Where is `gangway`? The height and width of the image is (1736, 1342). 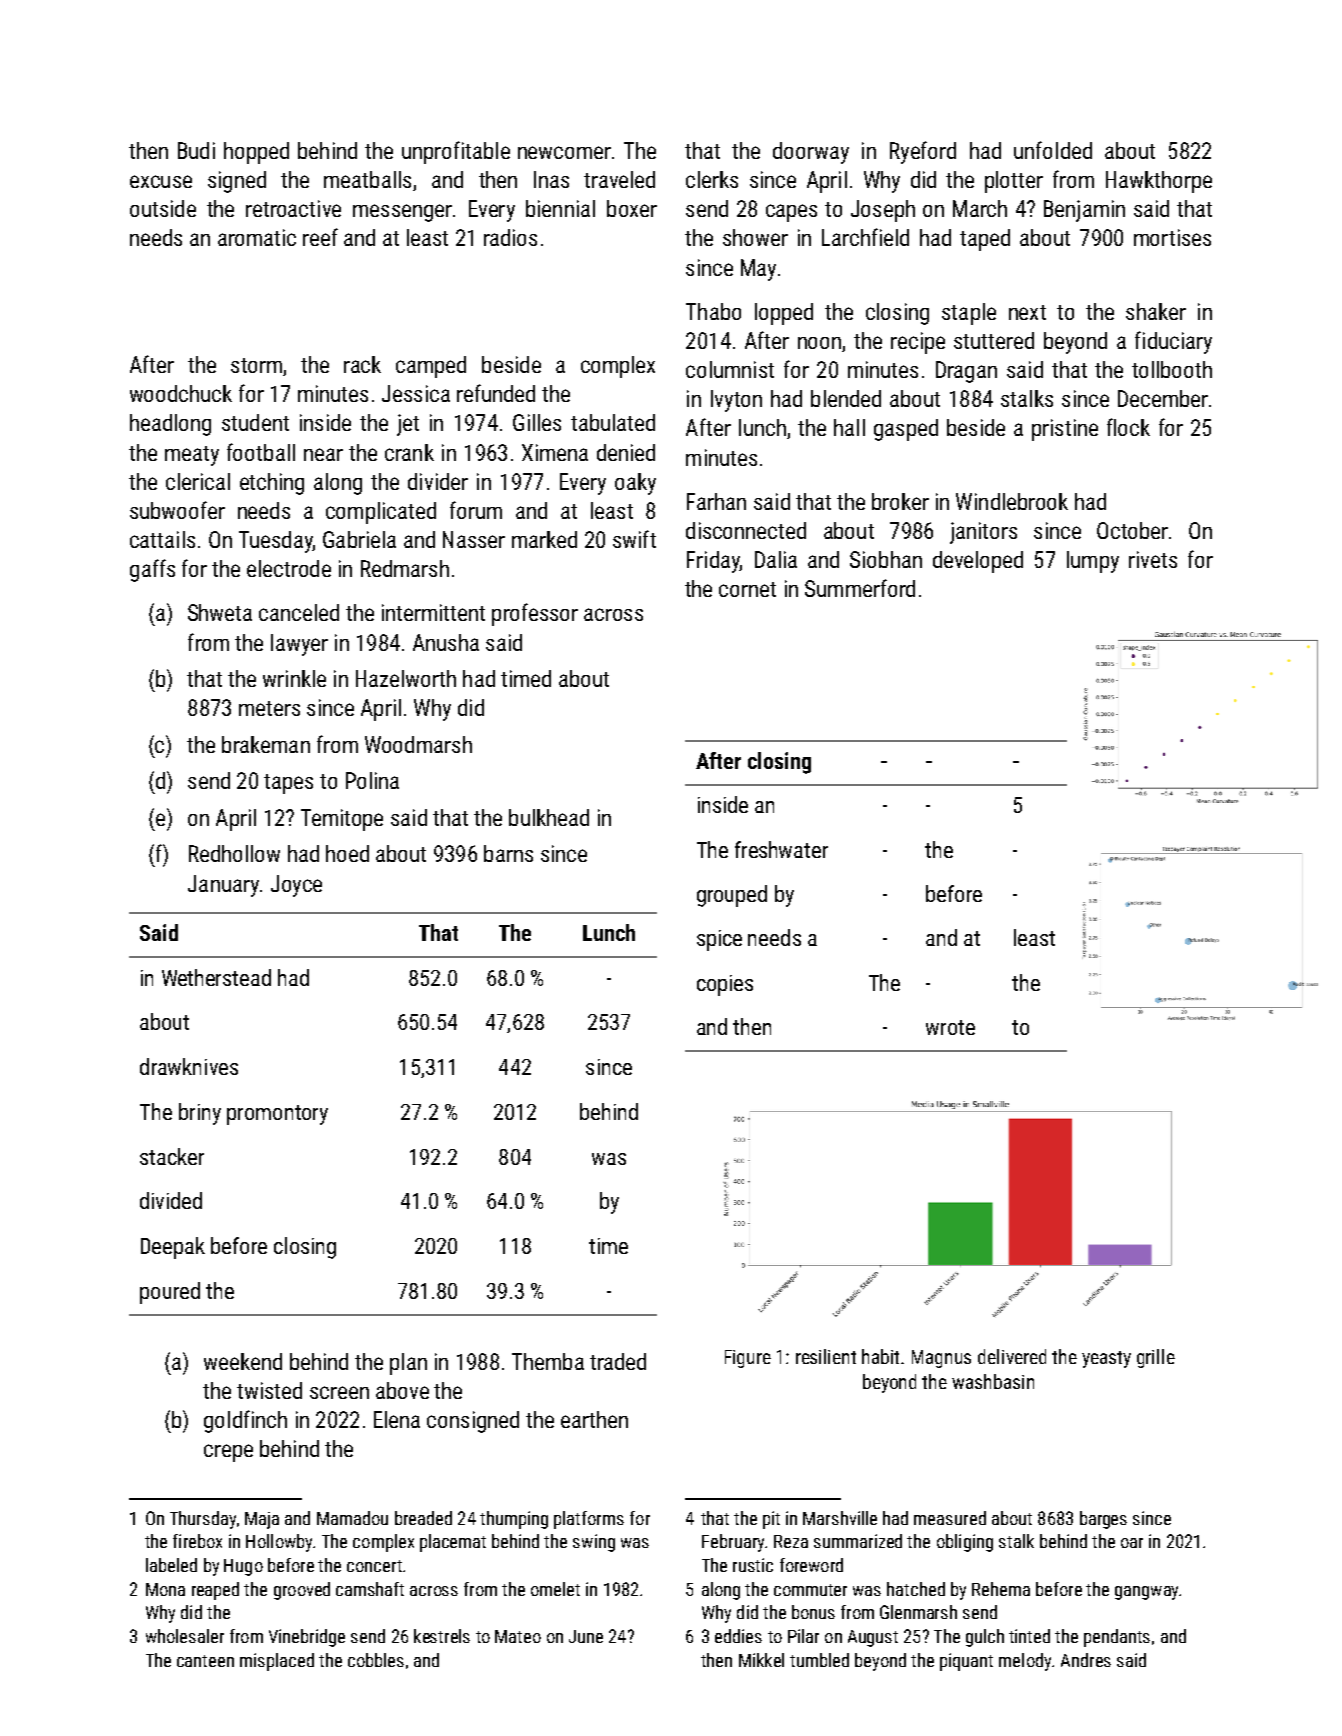 gangway is located at coordinates (1146, 1593).
